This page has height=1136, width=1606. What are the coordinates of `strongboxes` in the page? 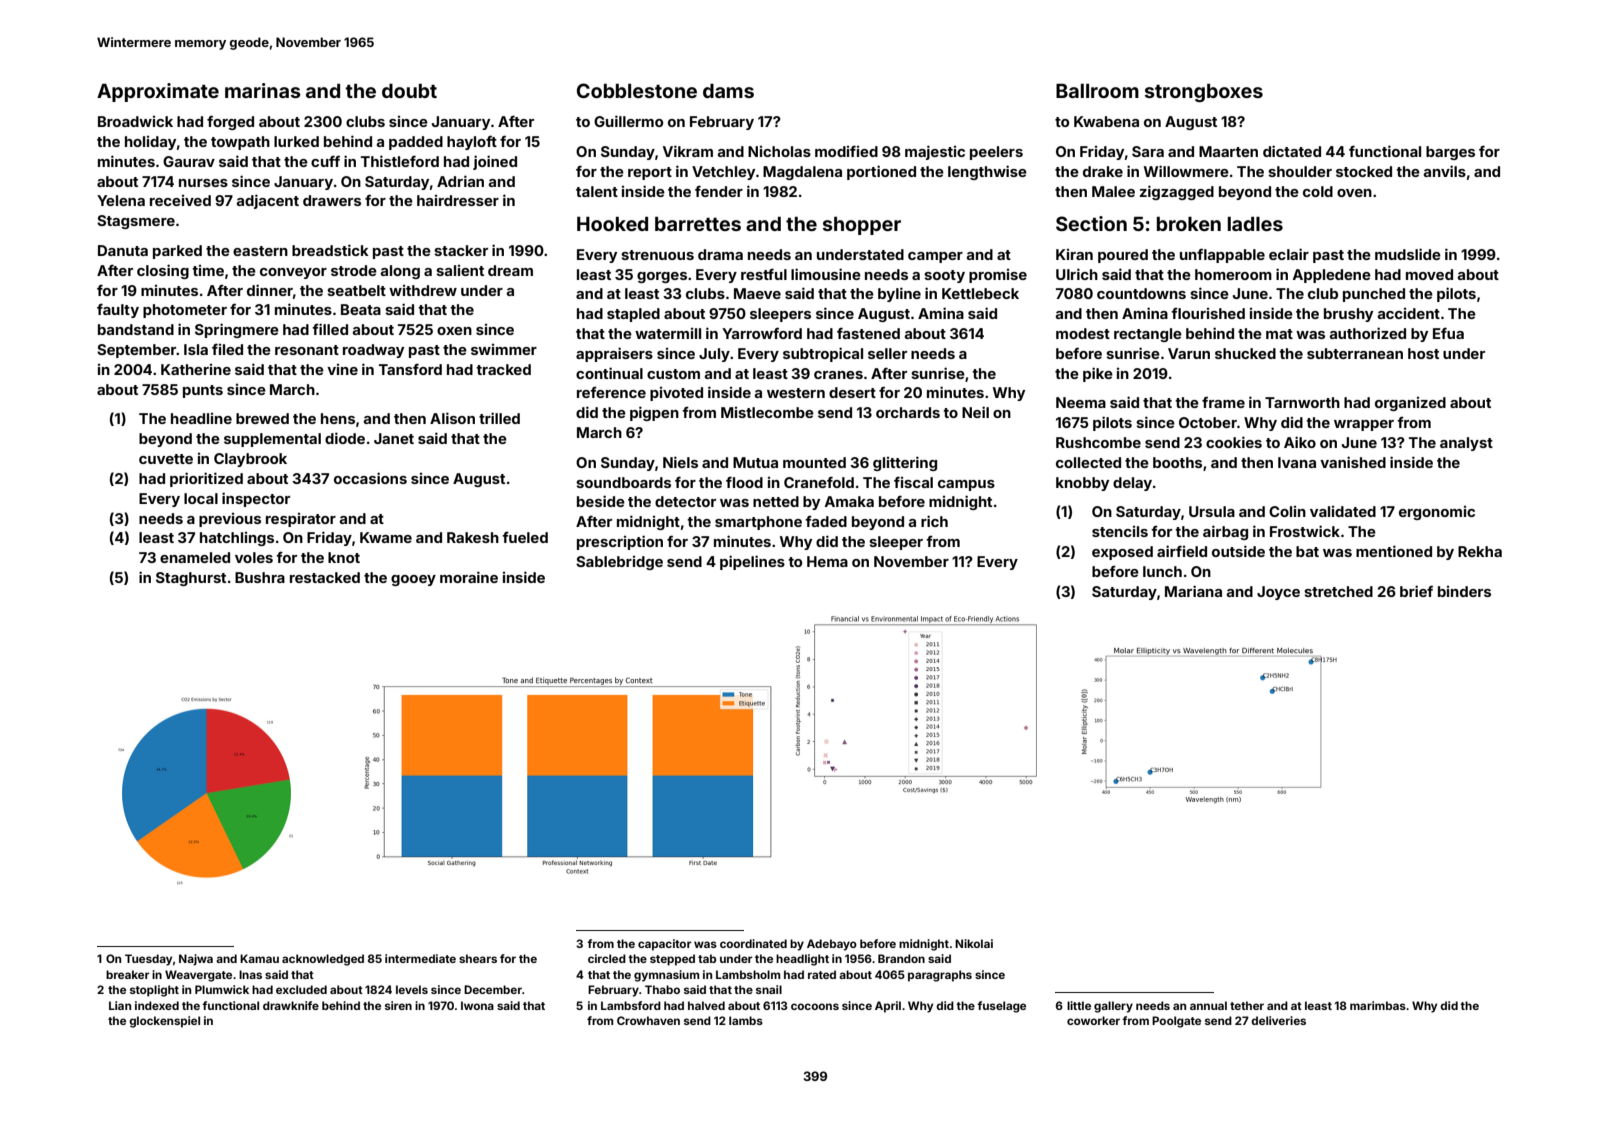 It's located at (1204, 93).
